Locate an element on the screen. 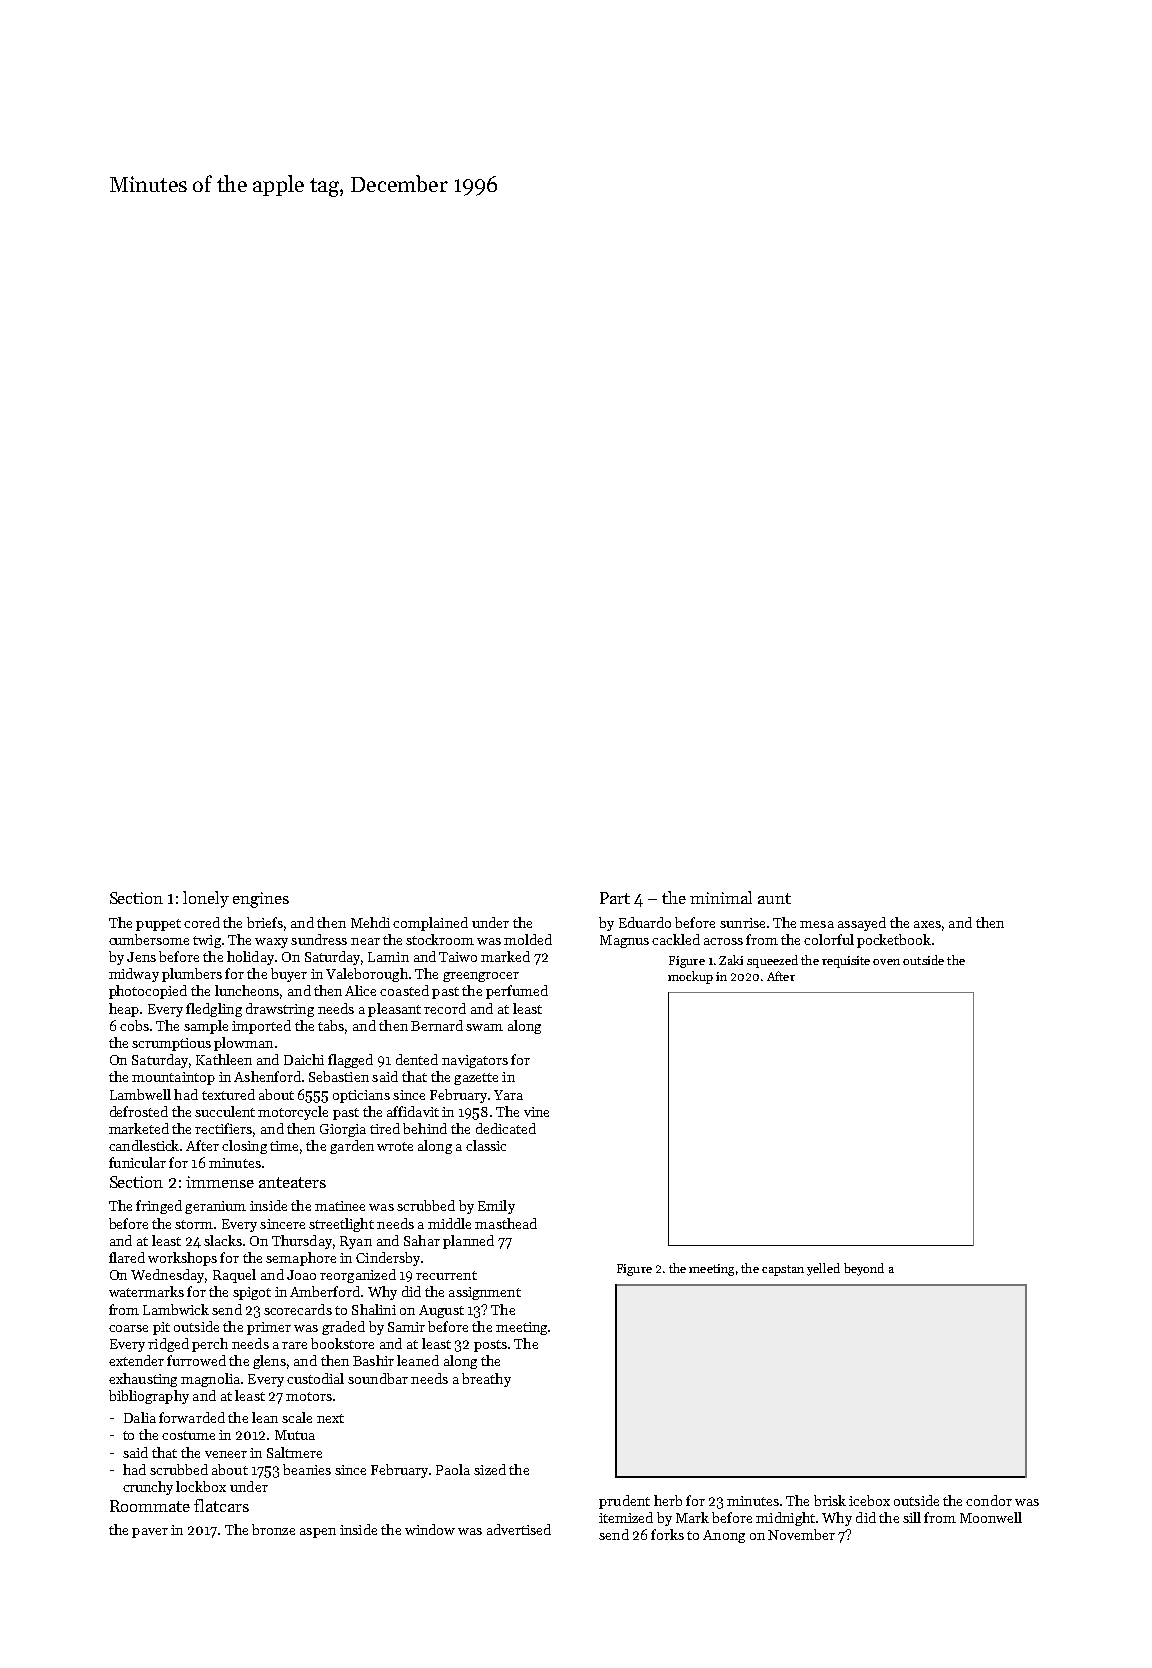 The height and width of the screenshot is (1668, 1152). cobs is located at coordinates (134, 1025).
